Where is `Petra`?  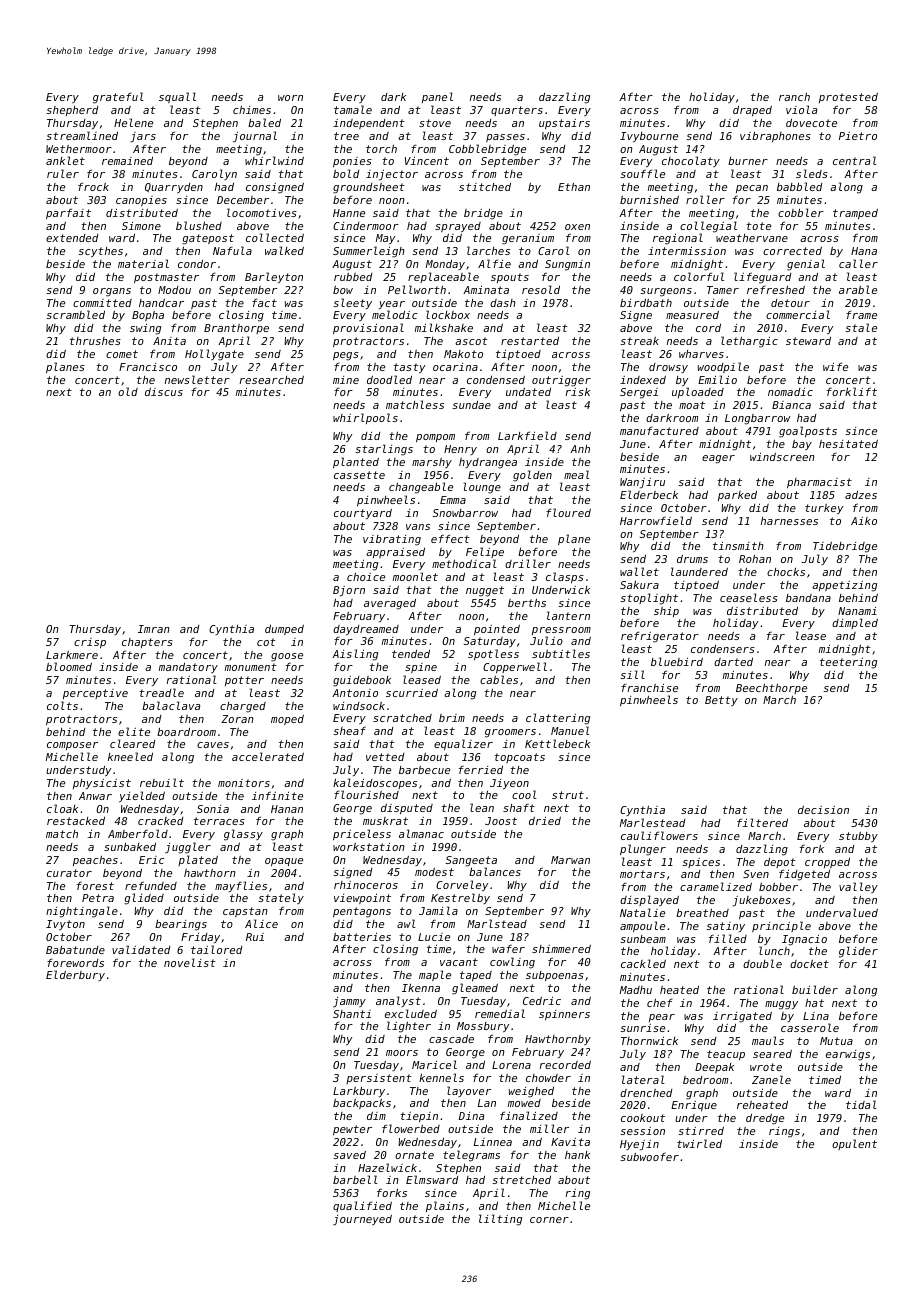
Petra is located at coordinates (98, 898).
